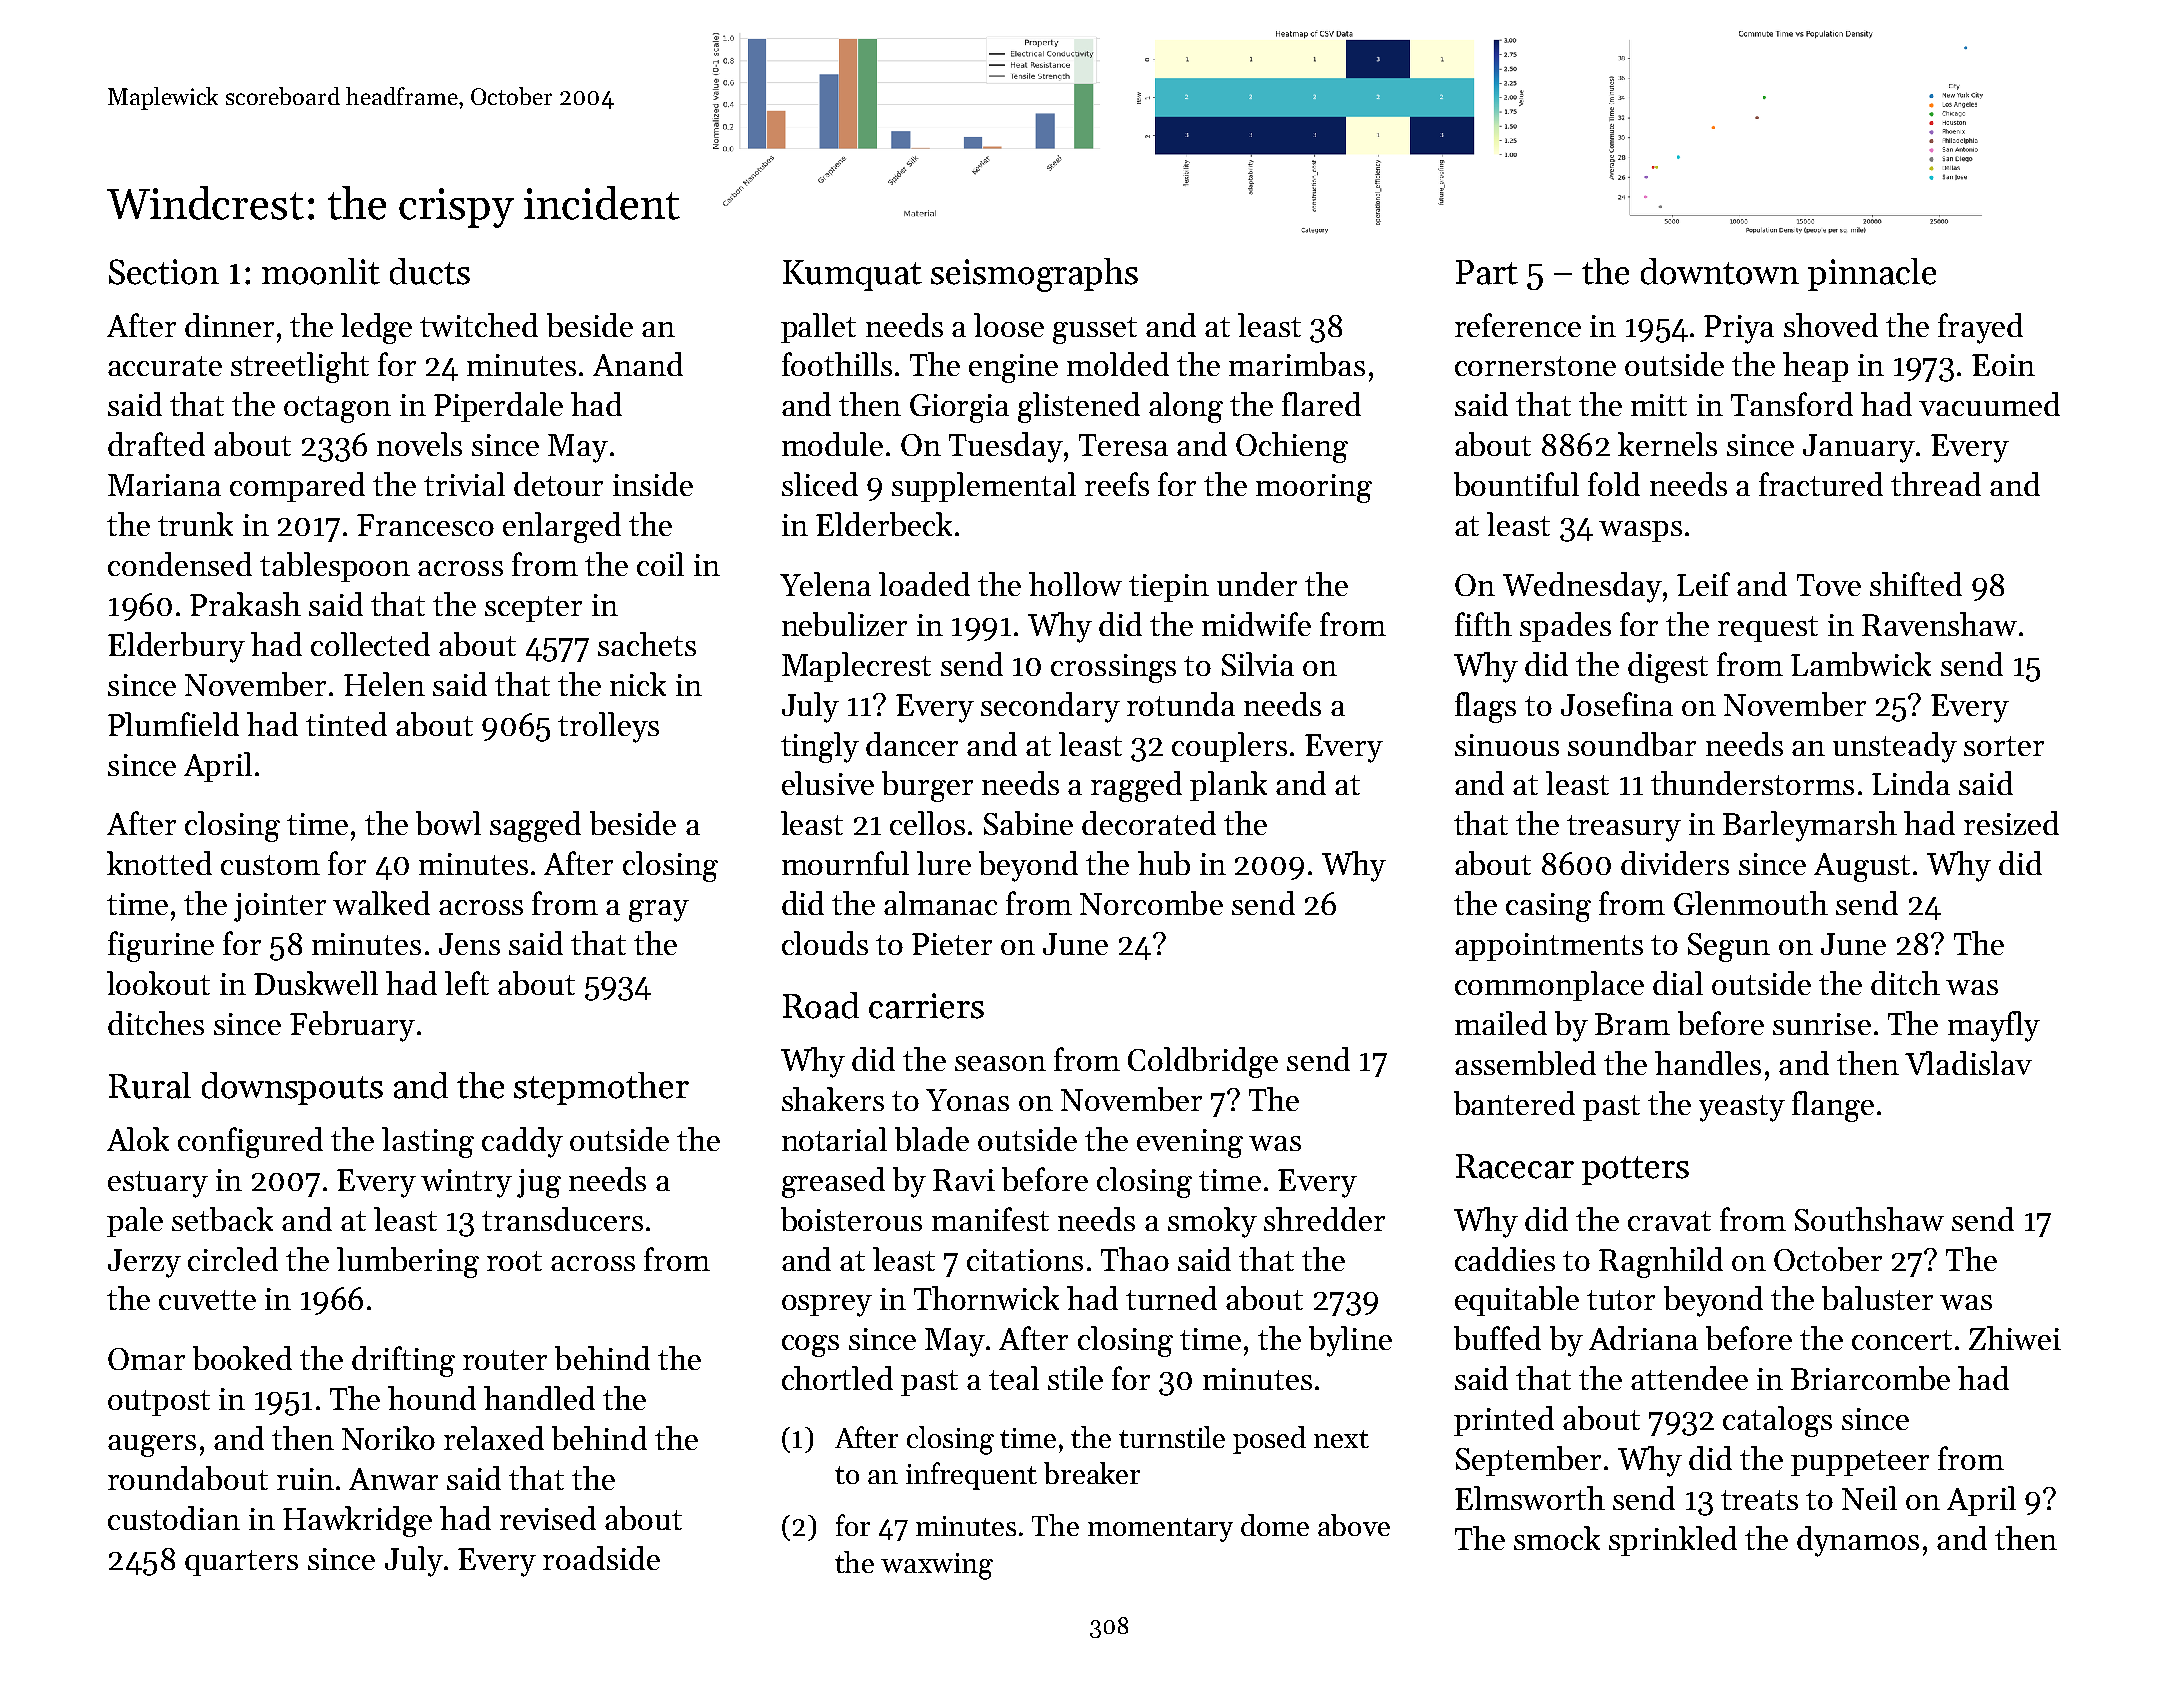  What do you see at coordinates (180, 564) in the page?
I see `condensed` at bounding box center [180, 564].
